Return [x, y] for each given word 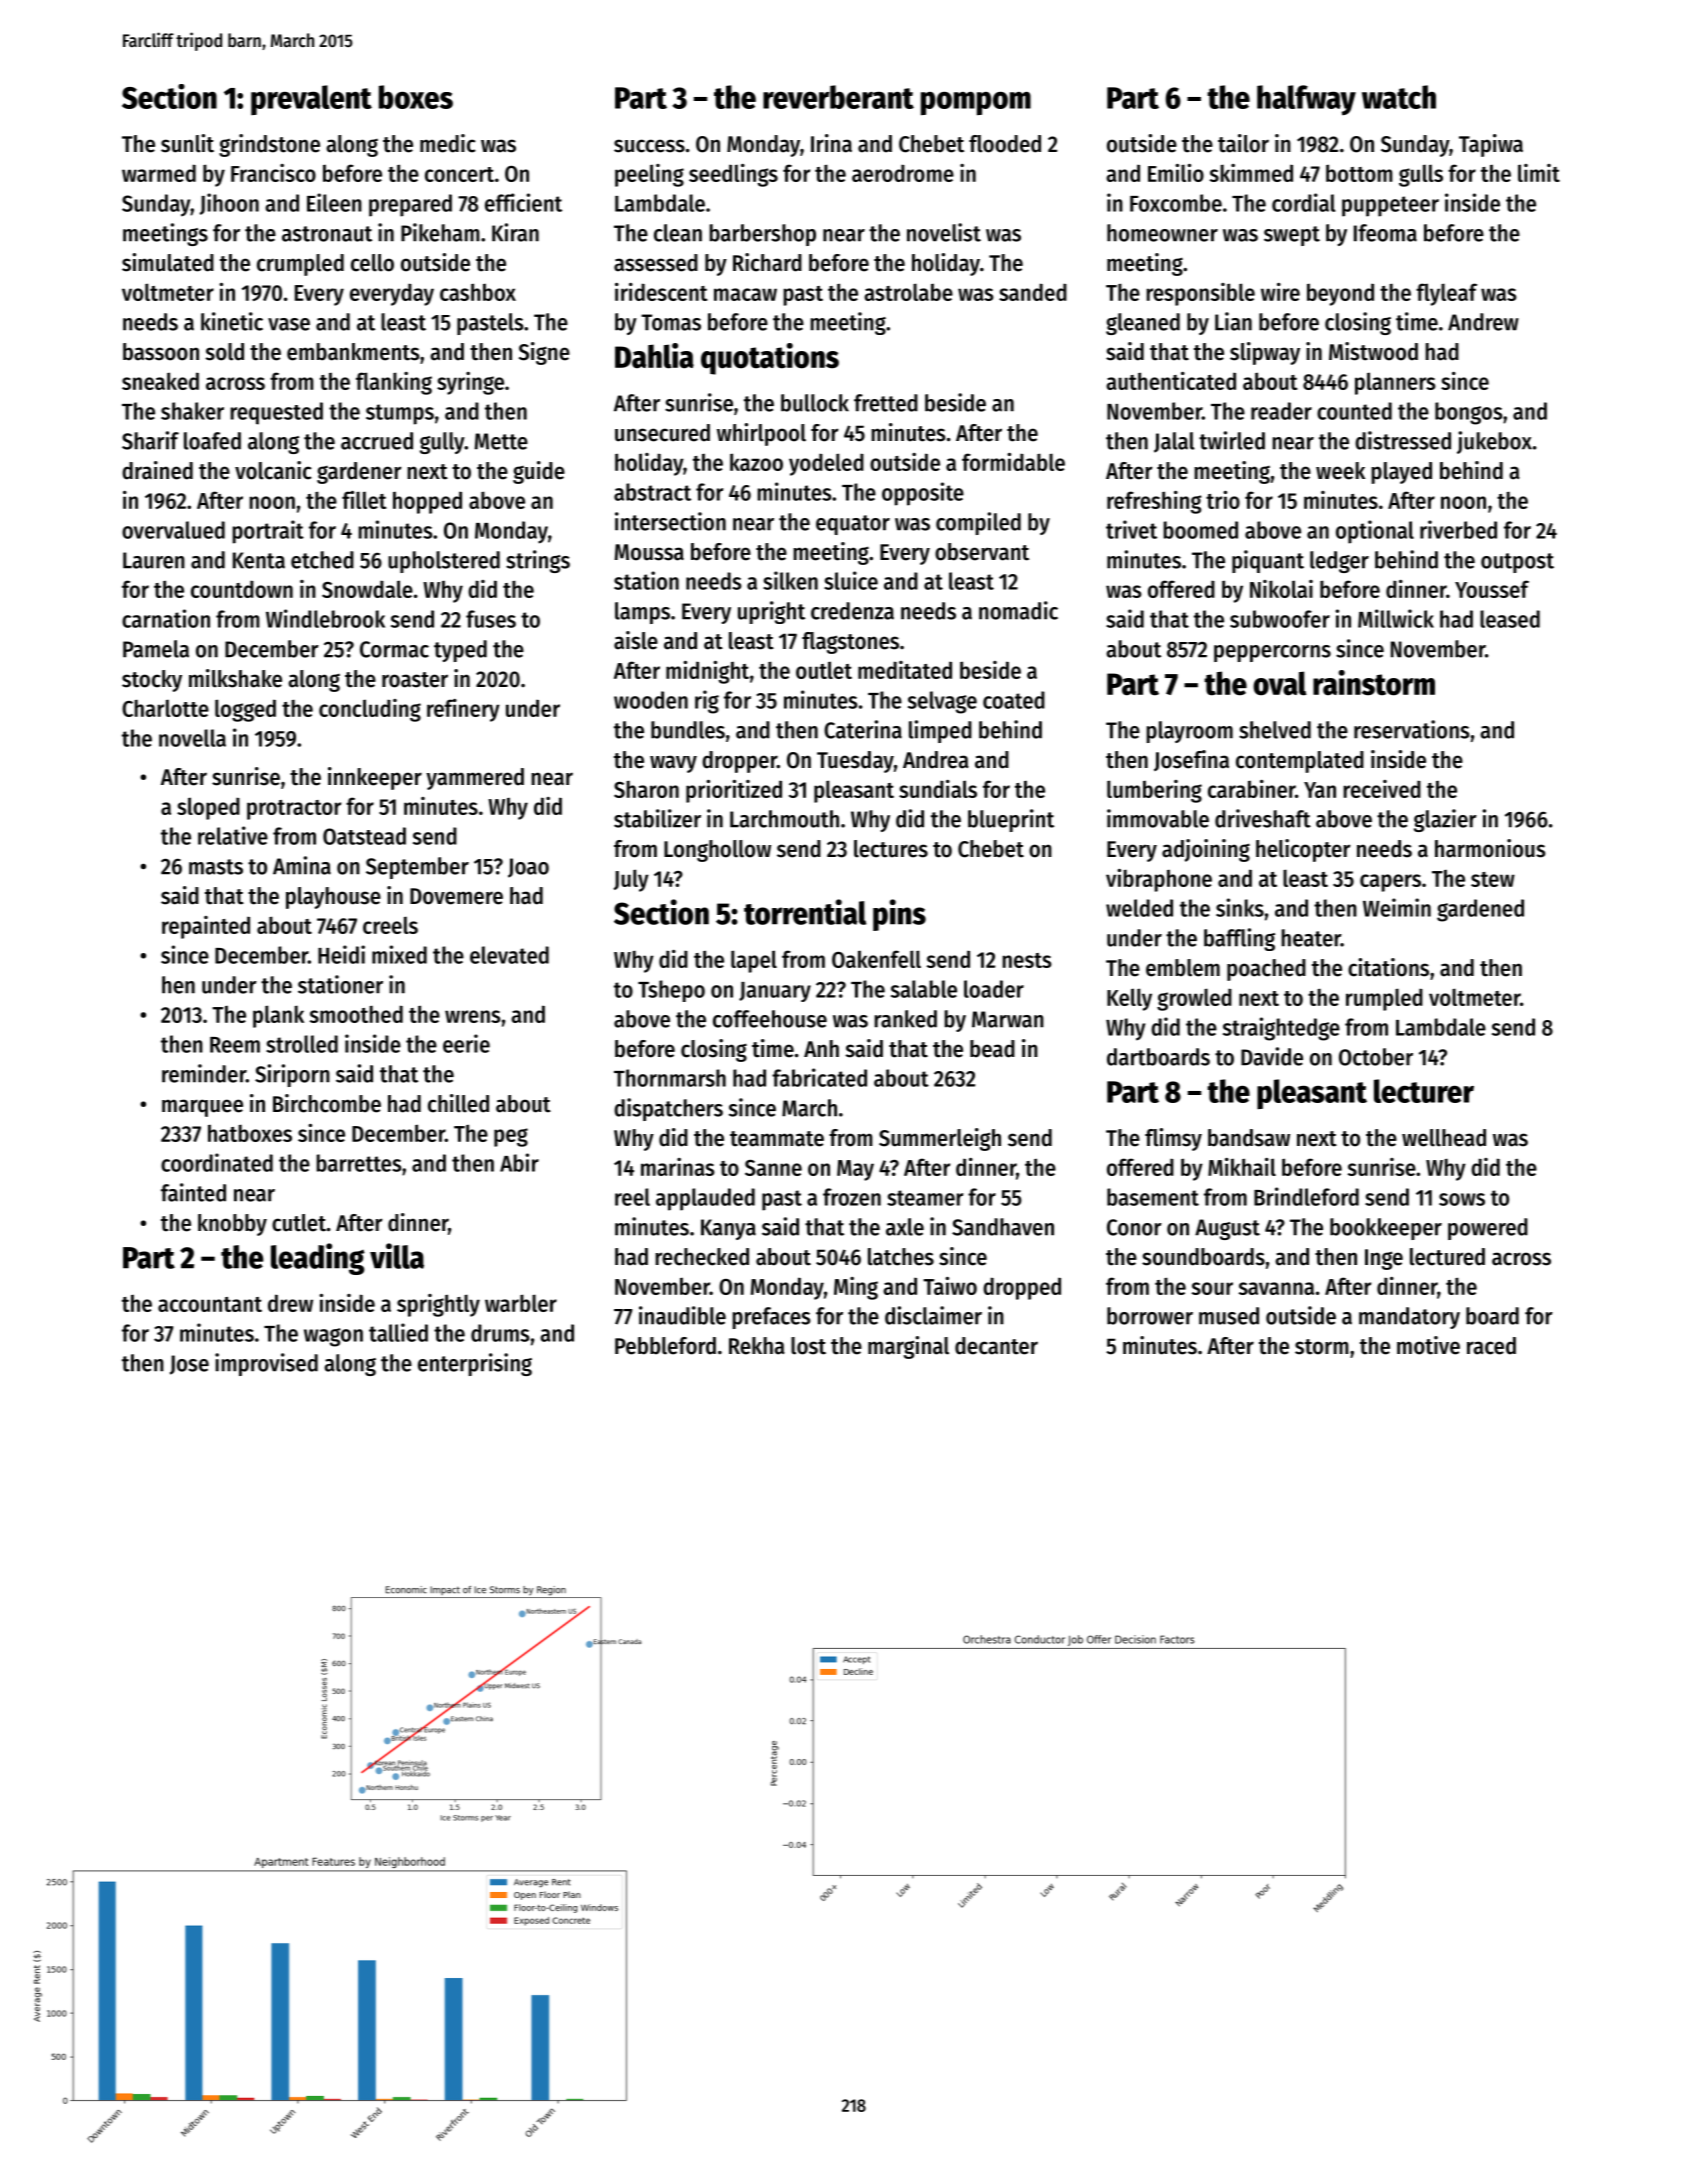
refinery [463, 710]
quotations [770, 359]
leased [1510, 619]
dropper [739, 762]
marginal [908, 1347]
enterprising [475, 1364]
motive [1428, 1345]
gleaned [1143, 324]
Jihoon [229, 204]
